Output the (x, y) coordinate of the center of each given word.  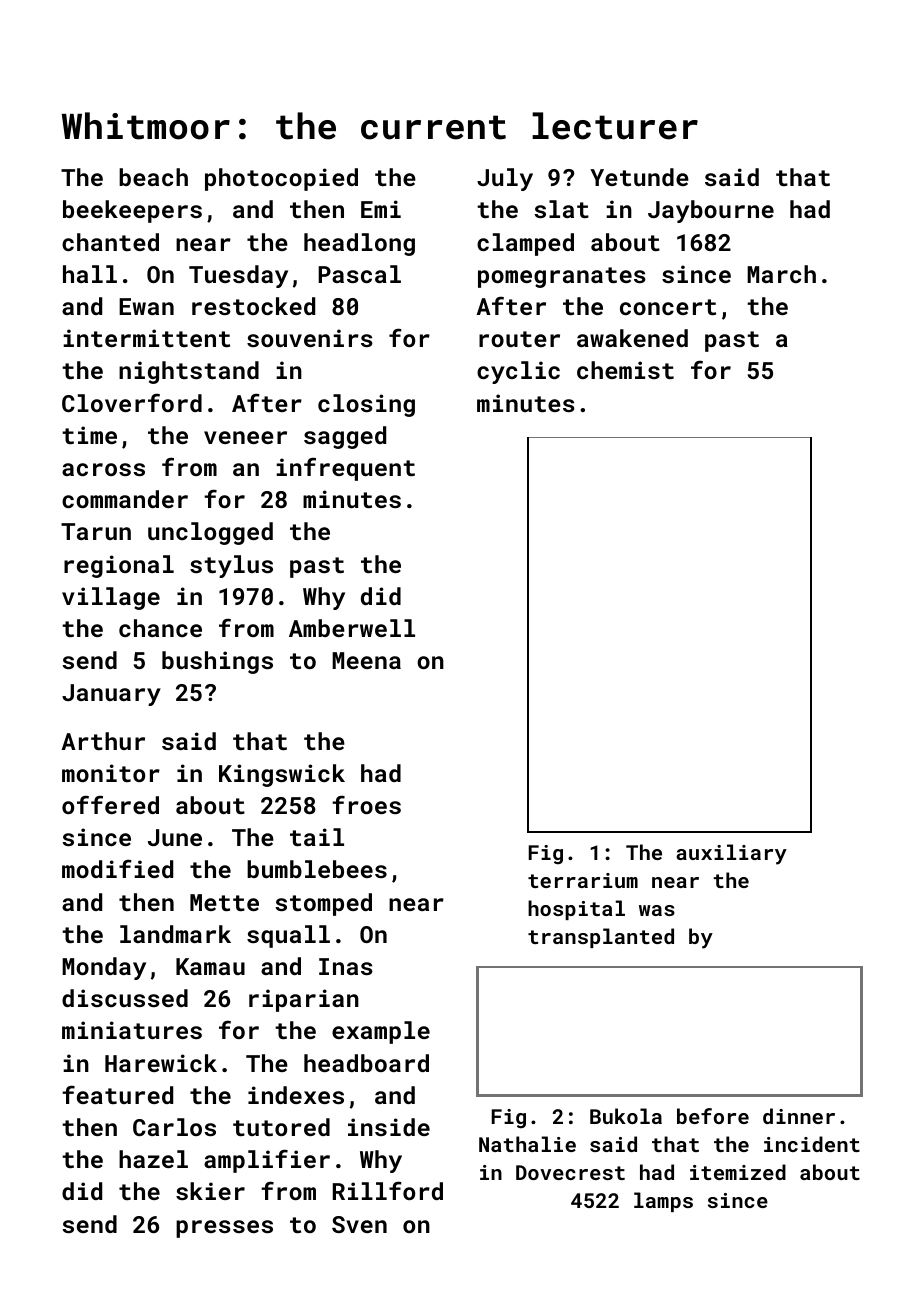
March (781, 274)
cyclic (518, 372)
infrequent (345, 469)
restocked (253, 306)
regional (119, 566)
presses (224, 1229)
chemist (625, 370)
